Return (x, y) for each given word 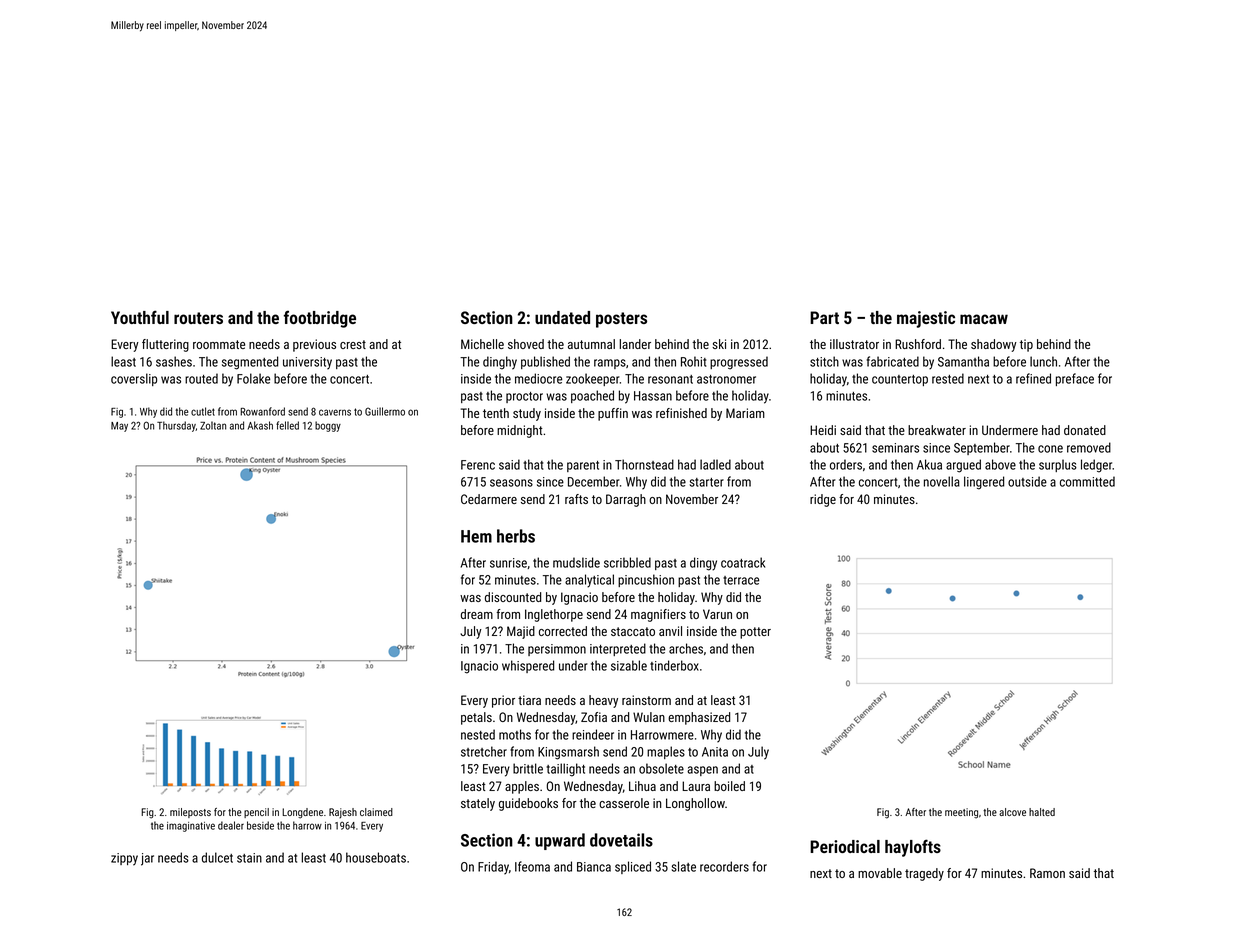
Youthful (140, 317)
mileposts (190, 813)
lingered (984, 483)
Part (824, 317)
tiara (529, 700)
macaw (984, 319)
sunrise (508, 563)
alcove (1012, 812)
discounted (513, 597)
